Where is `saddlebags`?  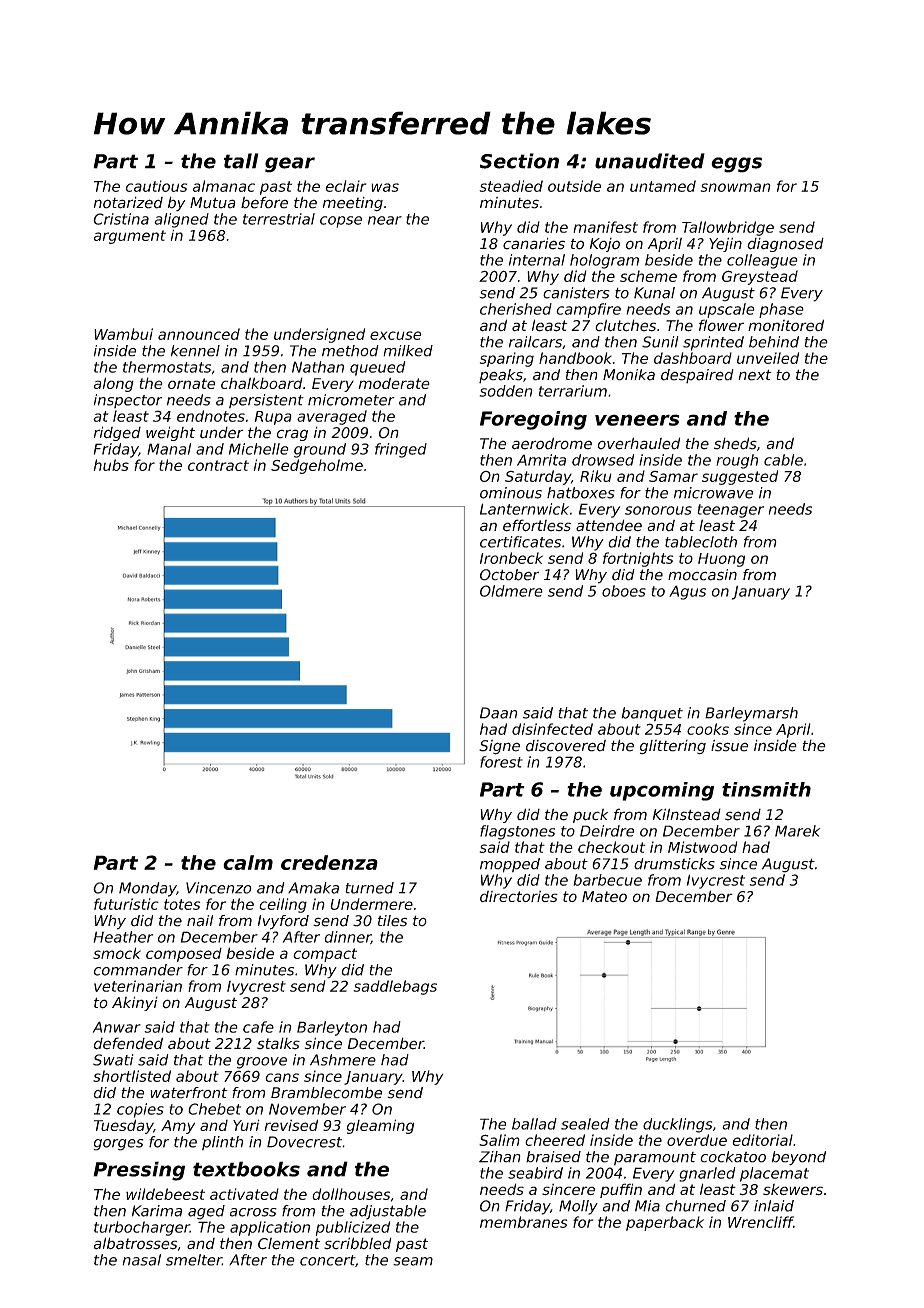
saddlebags is located at coordinates (395, 987).
